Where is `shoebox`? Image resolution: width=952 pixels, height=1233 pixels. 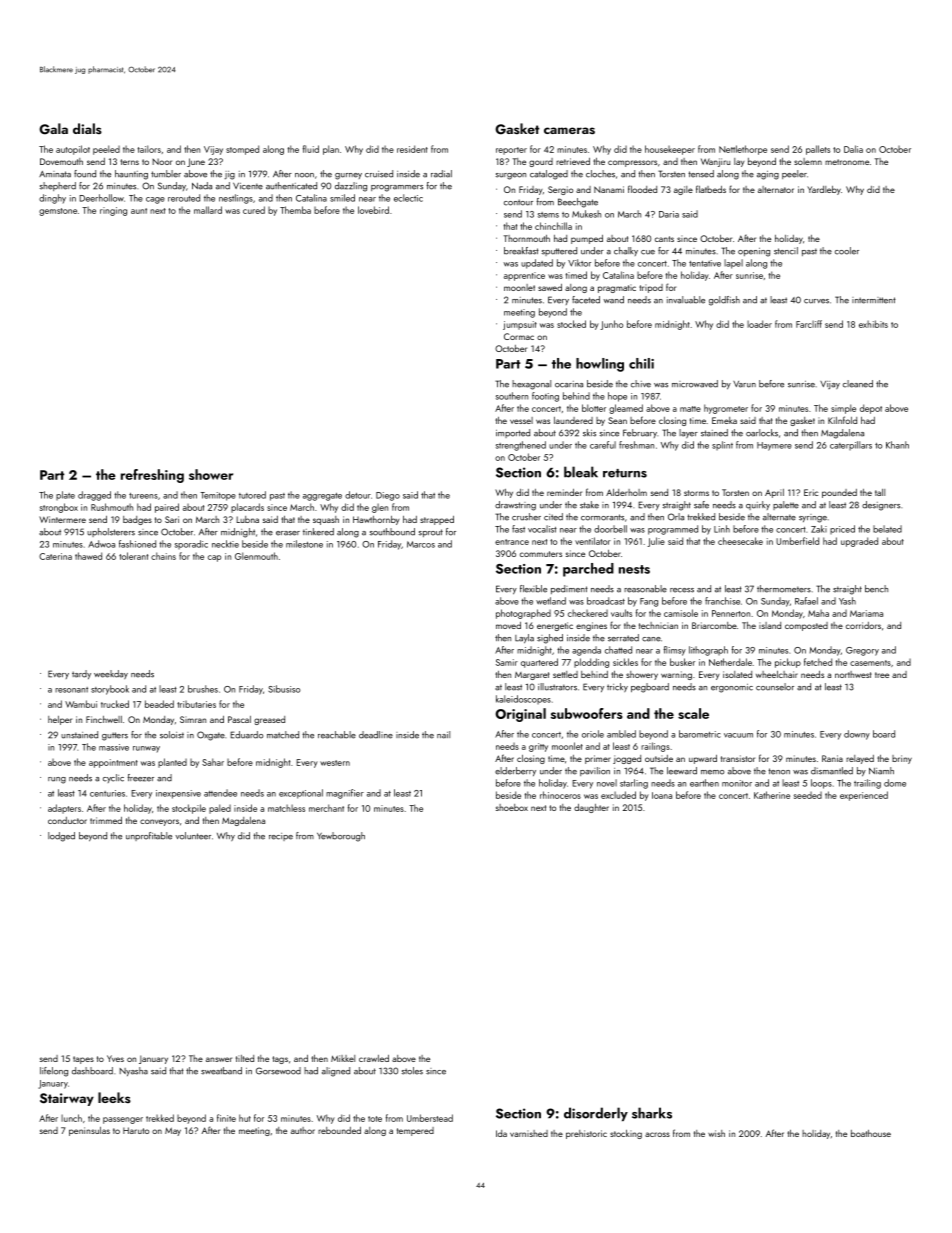
shoebox is located at coordinates (512, 807).
